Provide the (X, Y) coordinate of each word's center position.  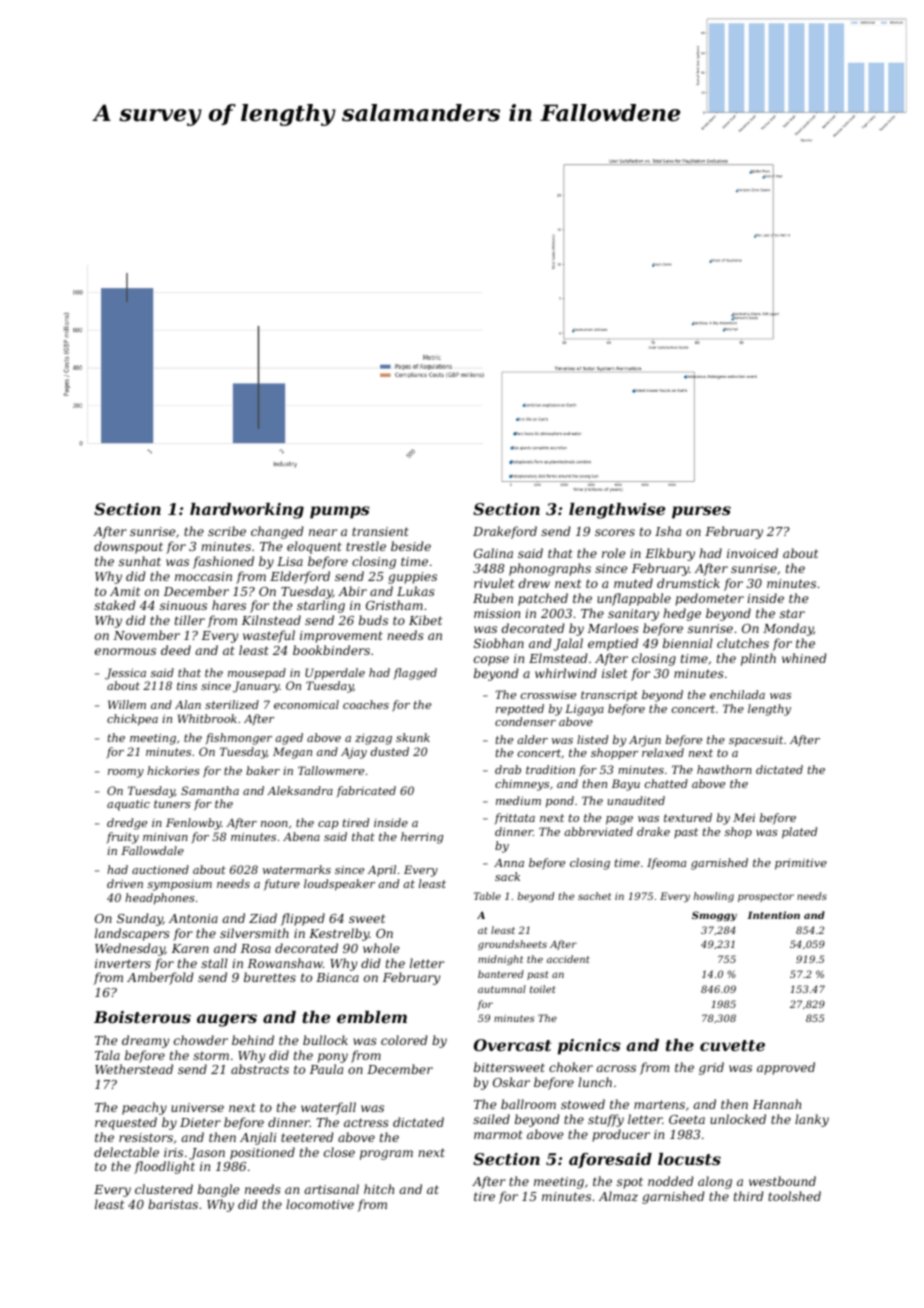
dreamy (145, 1041)
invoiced (752, 553)
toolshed (794, 1196)
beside (411, 546)
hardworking (247, 511)
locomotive (320, 1204)
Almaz (618, 1196)
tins (187, 686)
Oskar (511, 1082)
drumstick (688, 583)
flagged (415, 674)
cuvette (732, 1045)
